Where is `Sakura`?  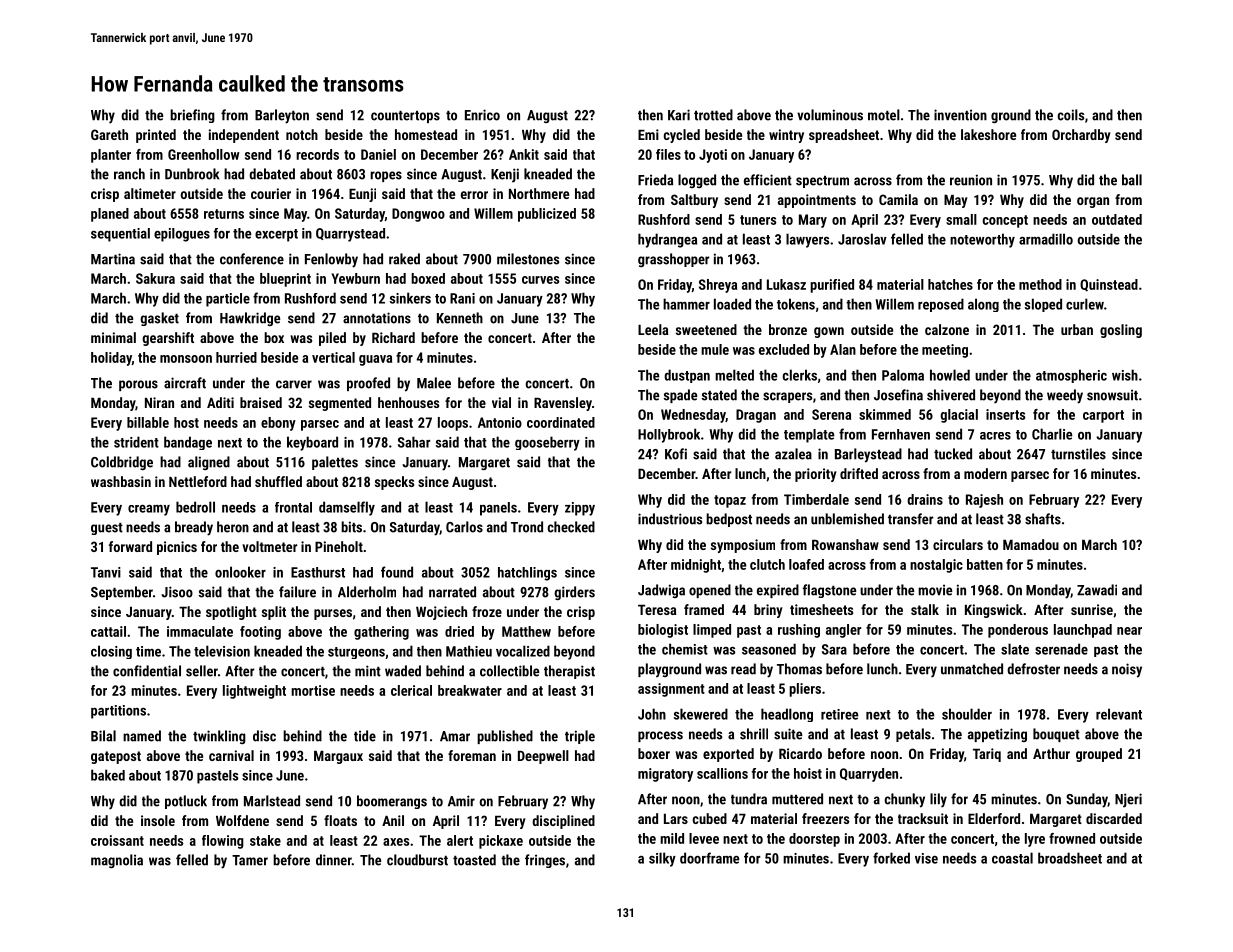
Sakura is located at coordinates (155, 278).
